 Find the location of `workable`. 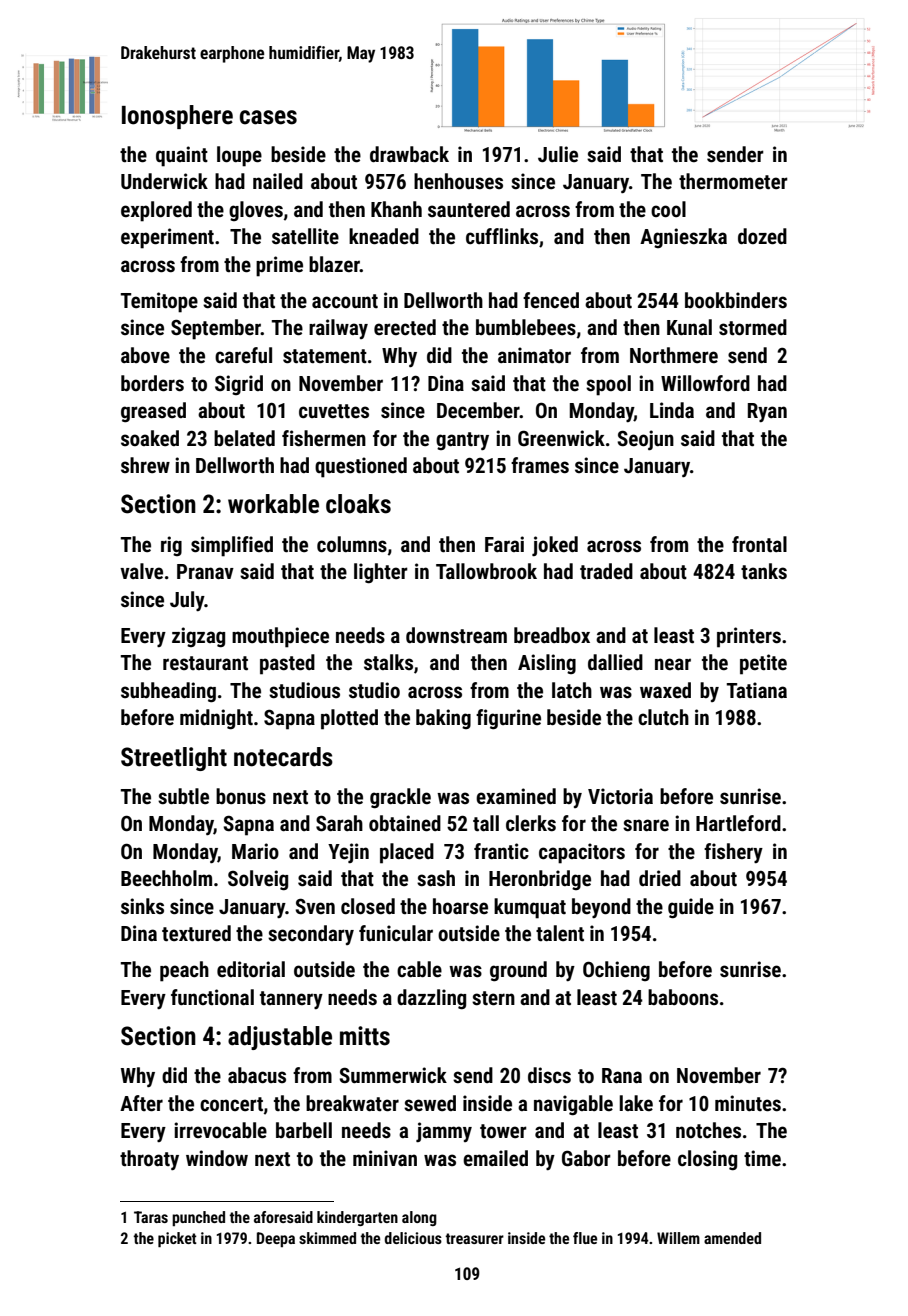

workable is located at coordinates (273, 504).
